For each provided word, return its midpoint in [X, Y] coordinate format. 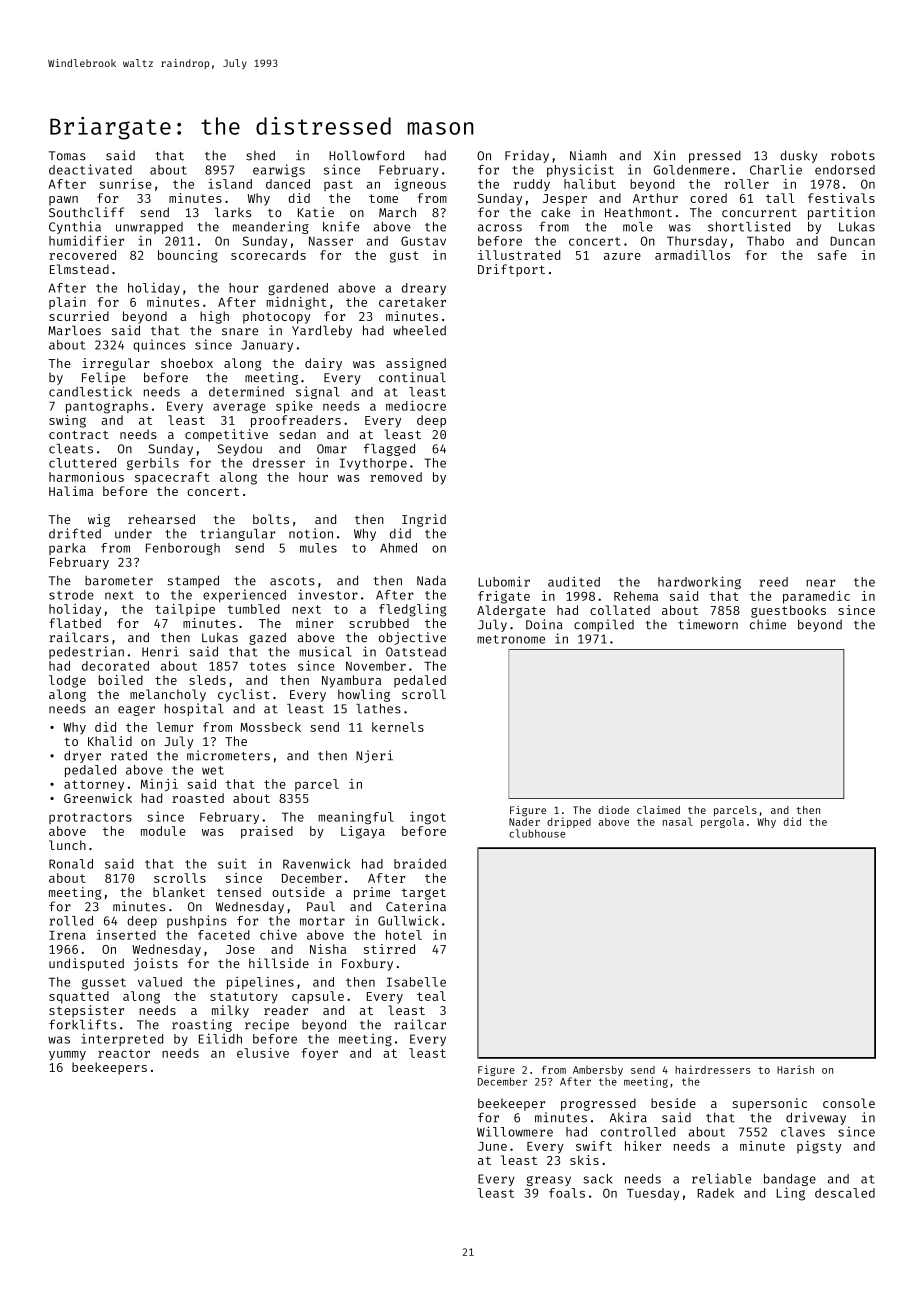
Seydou [240, 450]
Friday [527, 156]
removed [396, 477]
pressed [715, 156]
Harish [795, 1069]
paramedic [816, 597]
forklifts [82, 1024]
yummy [67, 1056]
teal [431, 996]
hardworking [699, 582]
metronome [511, 639]
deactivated [90, 169]
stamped [193, 581]
